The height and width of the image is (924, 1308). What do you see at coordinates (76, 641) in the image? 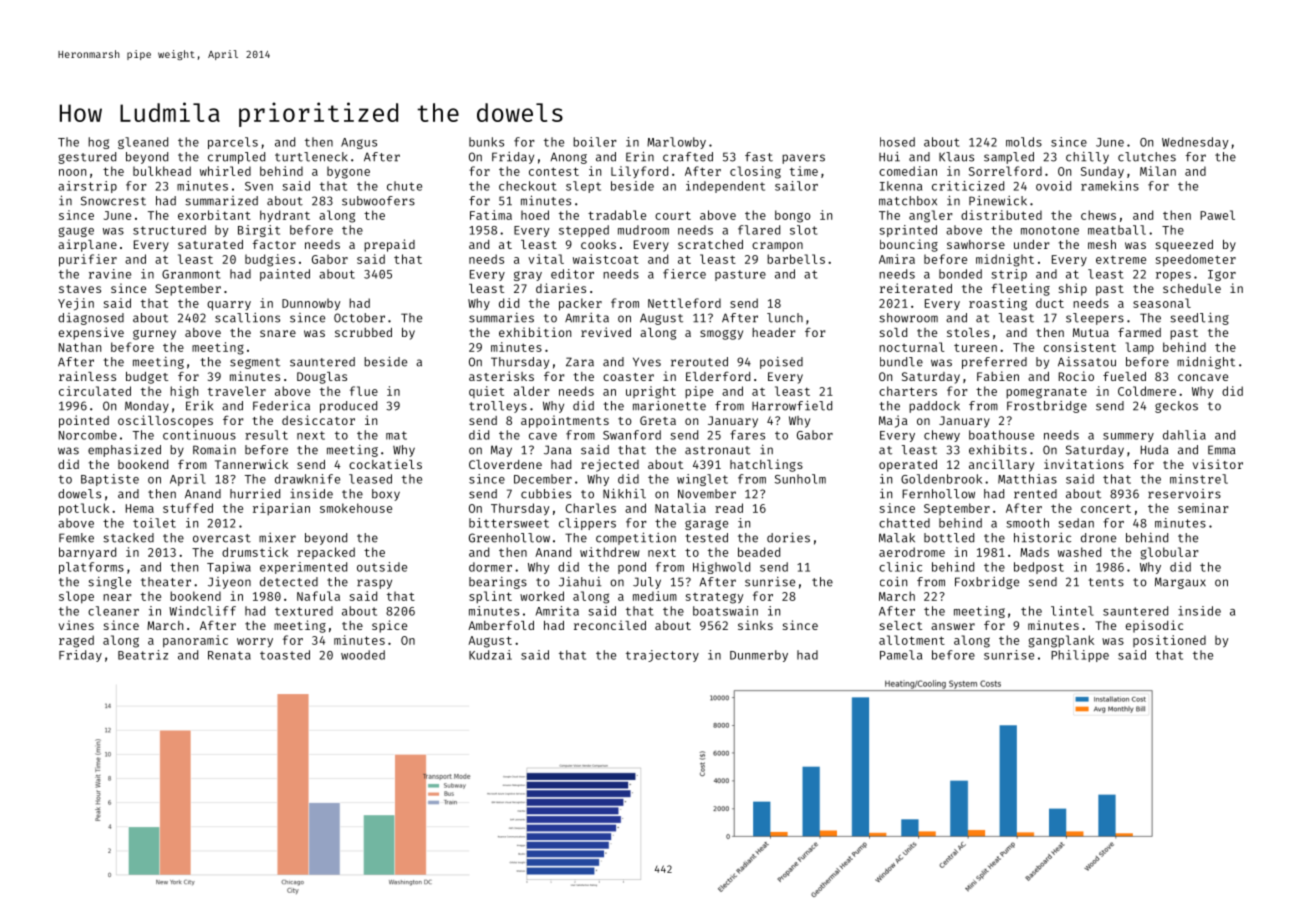
I see `raged` at bounding box center [76, 641].
